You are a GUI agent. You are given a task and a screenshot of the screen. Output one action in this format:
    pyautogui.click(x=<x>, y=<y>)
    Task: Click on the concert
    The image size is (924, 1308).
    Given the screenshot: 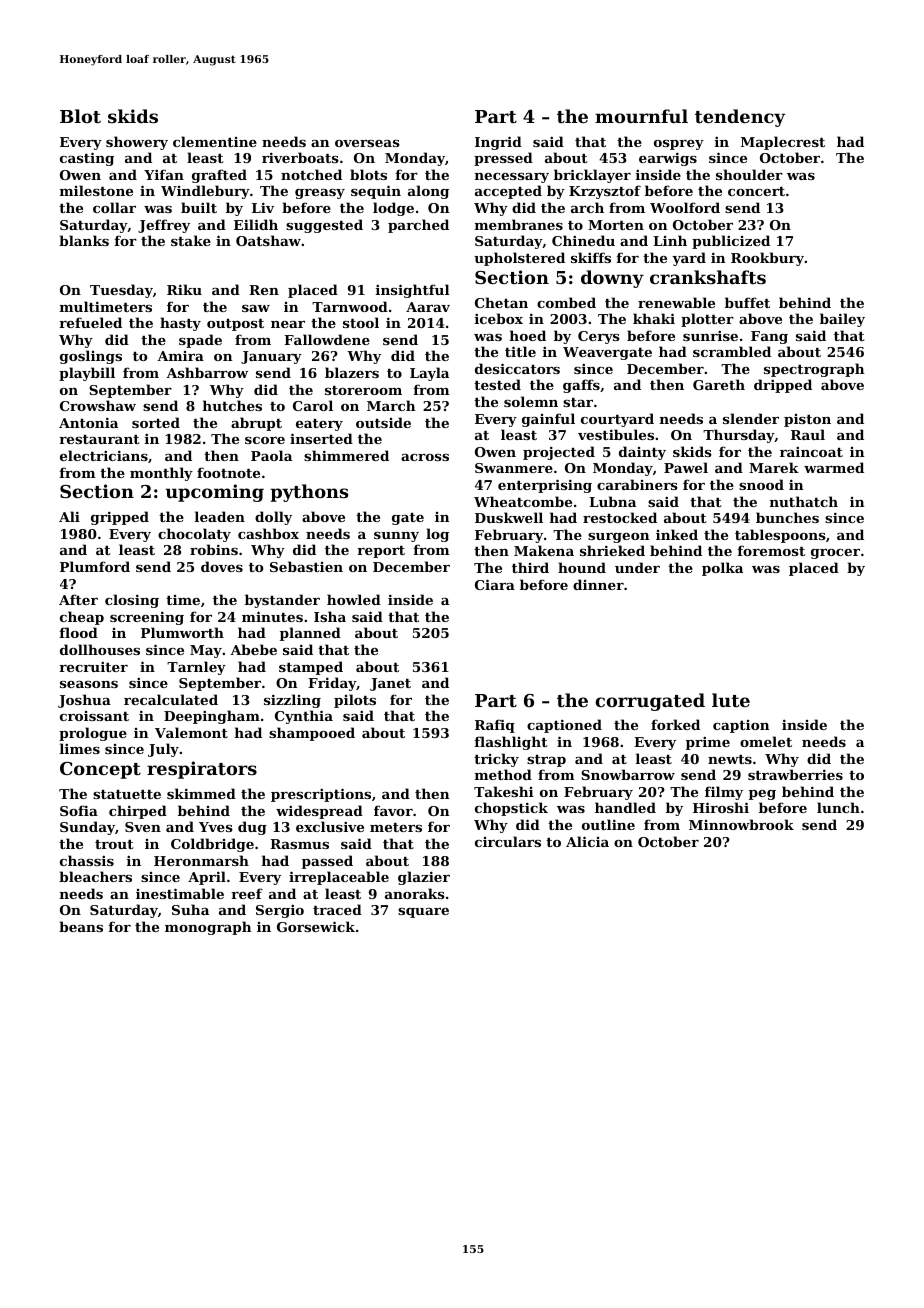 What is the action you would take?
    pyautogui.click(x=756, y=191)
